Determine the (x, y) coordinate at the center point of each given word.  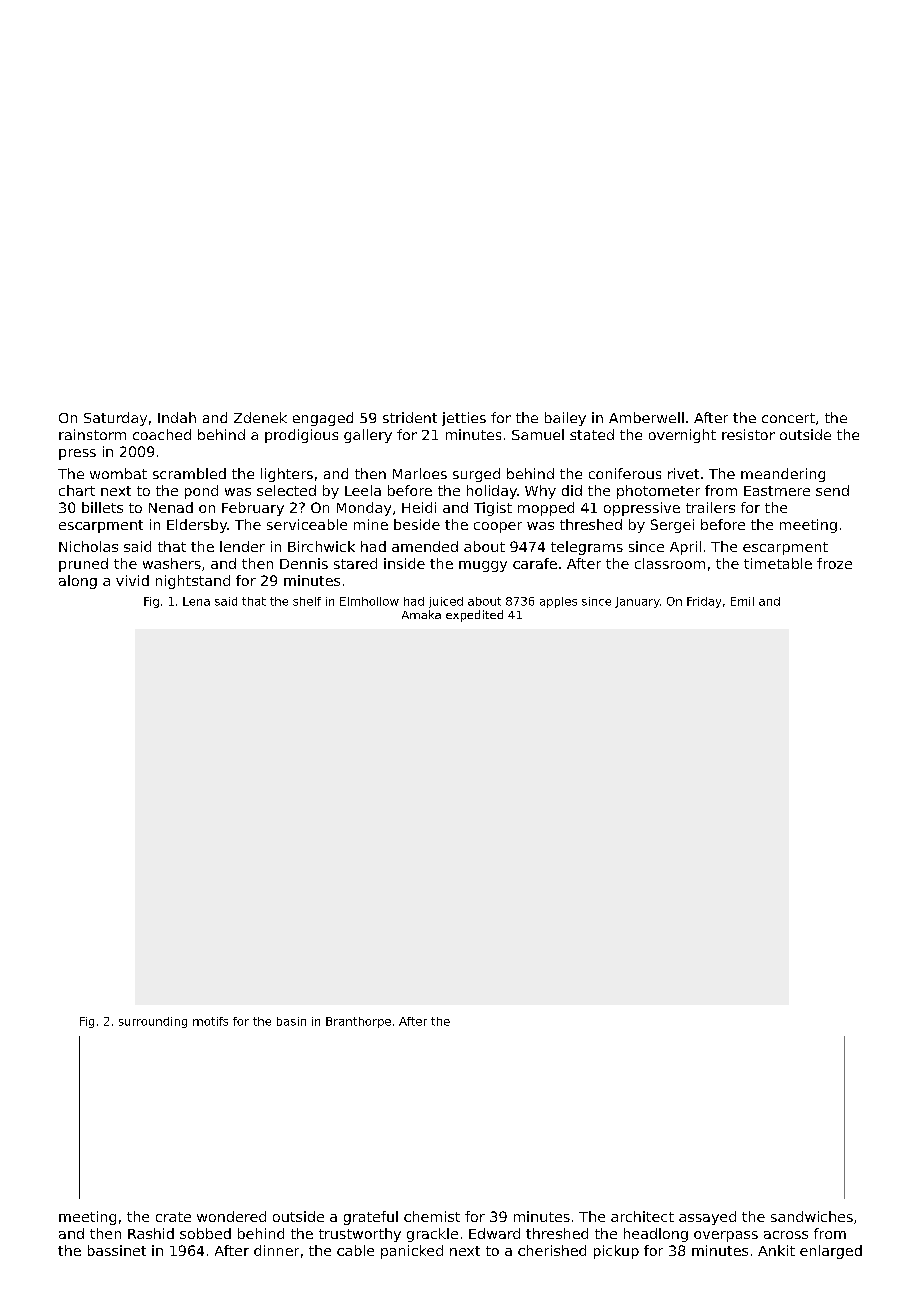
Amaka (421, 614)
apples (558, 602)
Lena (196, 601)
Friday (704, 602)
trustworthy (360, 1235)
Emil (742, 601)
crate (173, 1217)
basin (291, 1021)
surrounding (153, 1022)
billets (102, 507)
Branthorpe (358, 1022)
